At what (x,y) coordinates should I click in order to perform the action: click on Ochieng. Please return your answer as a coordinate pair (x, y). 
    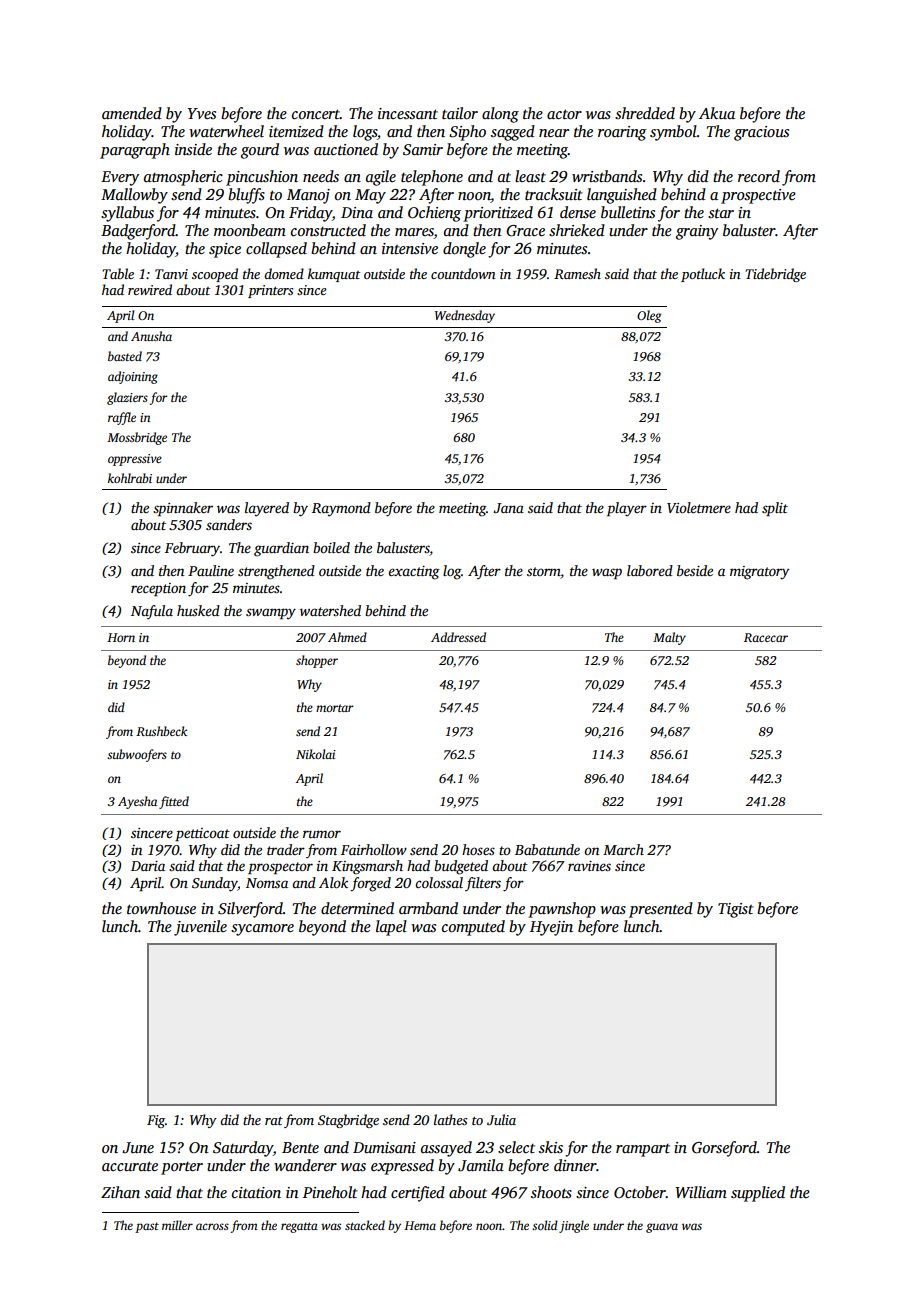
    Looking at the image, I should click on (434, 214).
